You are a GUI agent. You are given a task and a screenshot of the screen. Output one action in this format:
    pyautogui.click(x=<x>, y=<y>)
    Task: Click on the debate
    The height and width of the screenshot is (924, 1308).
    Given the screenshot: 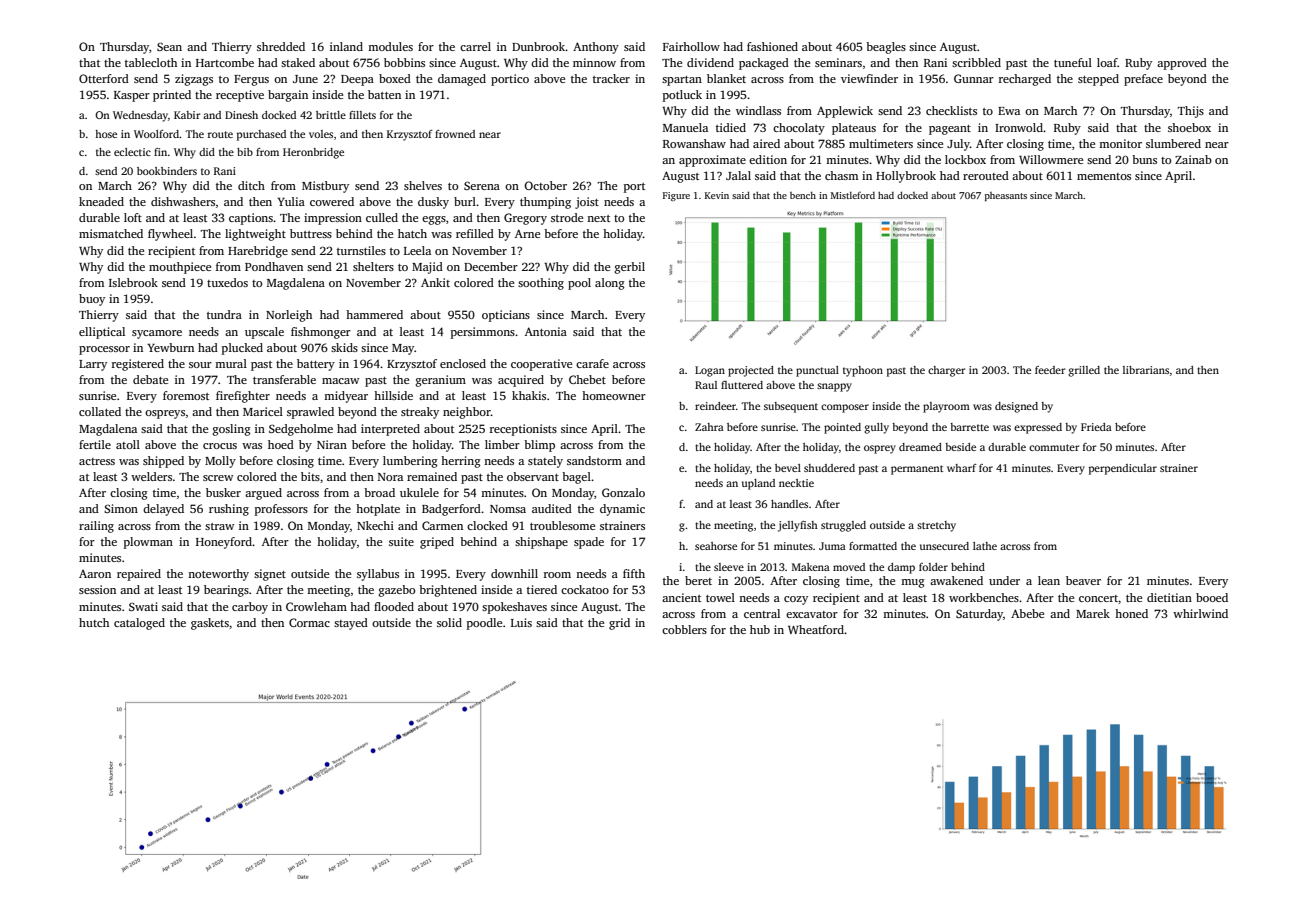 What is the action you would take?
    pyautogui.click(x=150, y=379)
